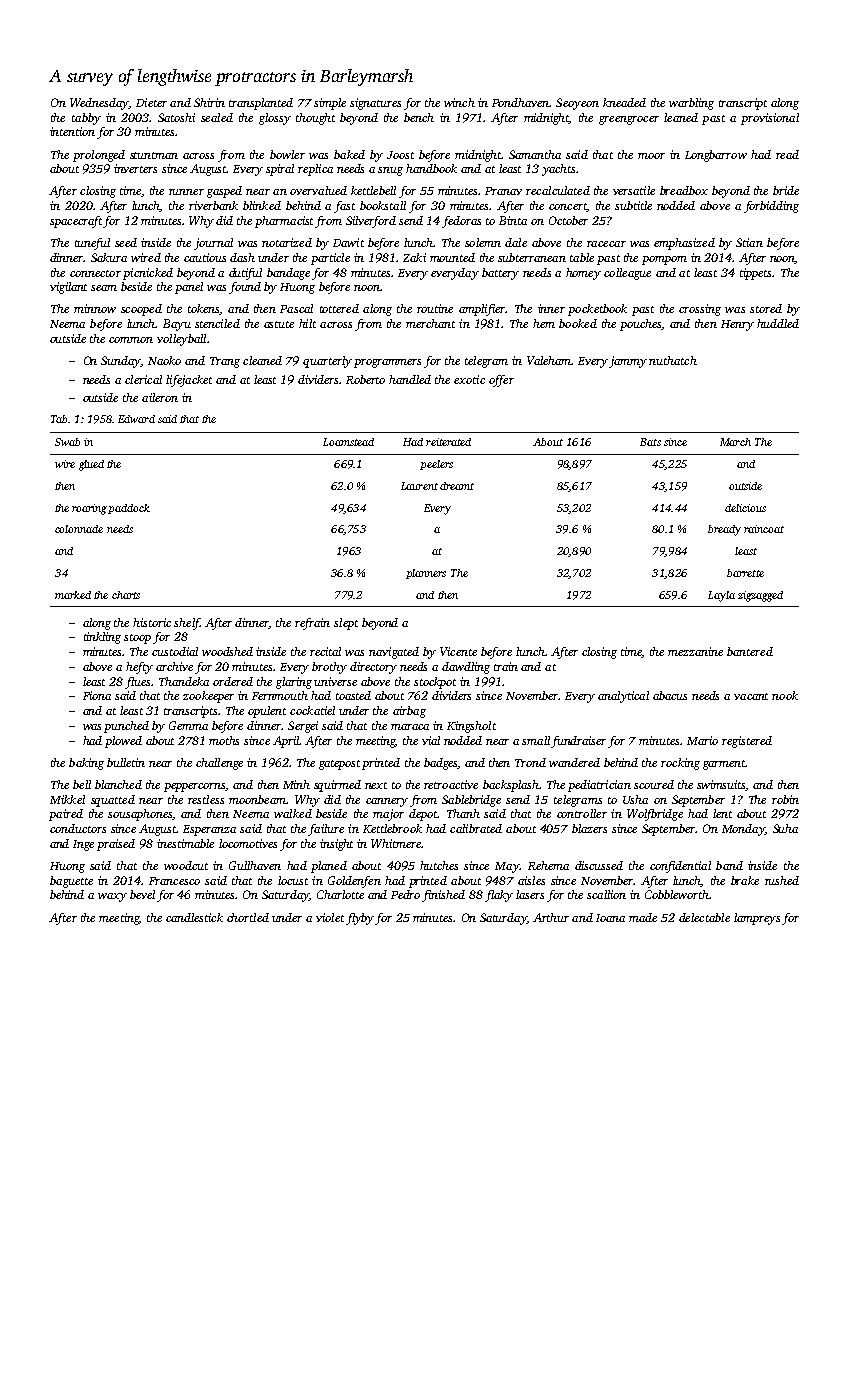 Image resolution: width=849 pixels, height=1400 pixels. Describe the element at coordinates (315, 170) in the image. I see `replica` at that location.
